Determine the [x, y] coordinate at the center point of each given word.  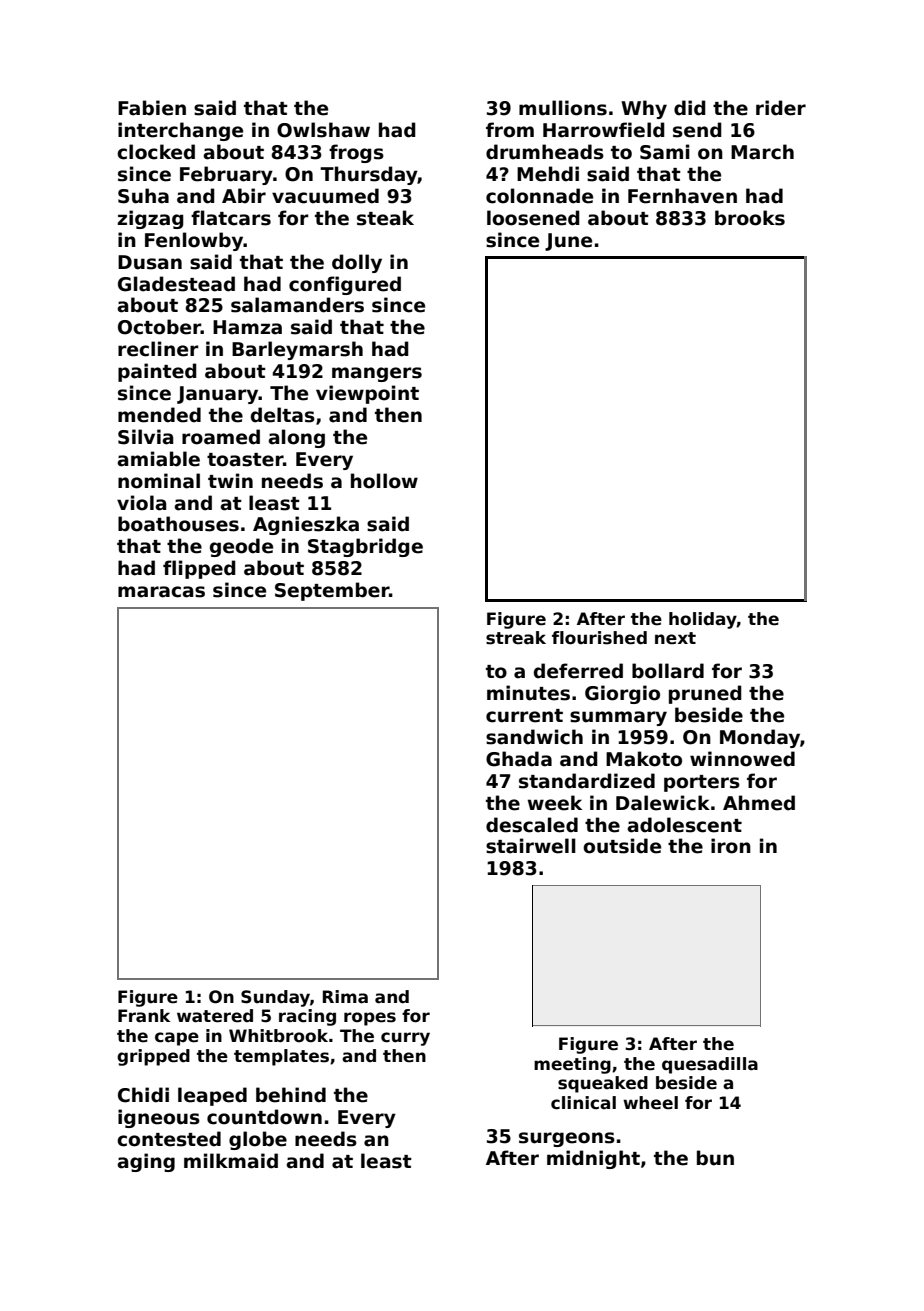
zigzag [150, 219]
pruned [705, 694]
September [332, 591]
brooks [750, 218]
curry [405, 1039]
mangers [377, 374]
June [568, 242]
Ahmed [759, 803]
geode [241, 547]
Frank [144, 1016]
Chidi [143, 1095]
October [159, 327]
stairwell [531, 846]
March [762, 152]
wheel [650, 1103]
